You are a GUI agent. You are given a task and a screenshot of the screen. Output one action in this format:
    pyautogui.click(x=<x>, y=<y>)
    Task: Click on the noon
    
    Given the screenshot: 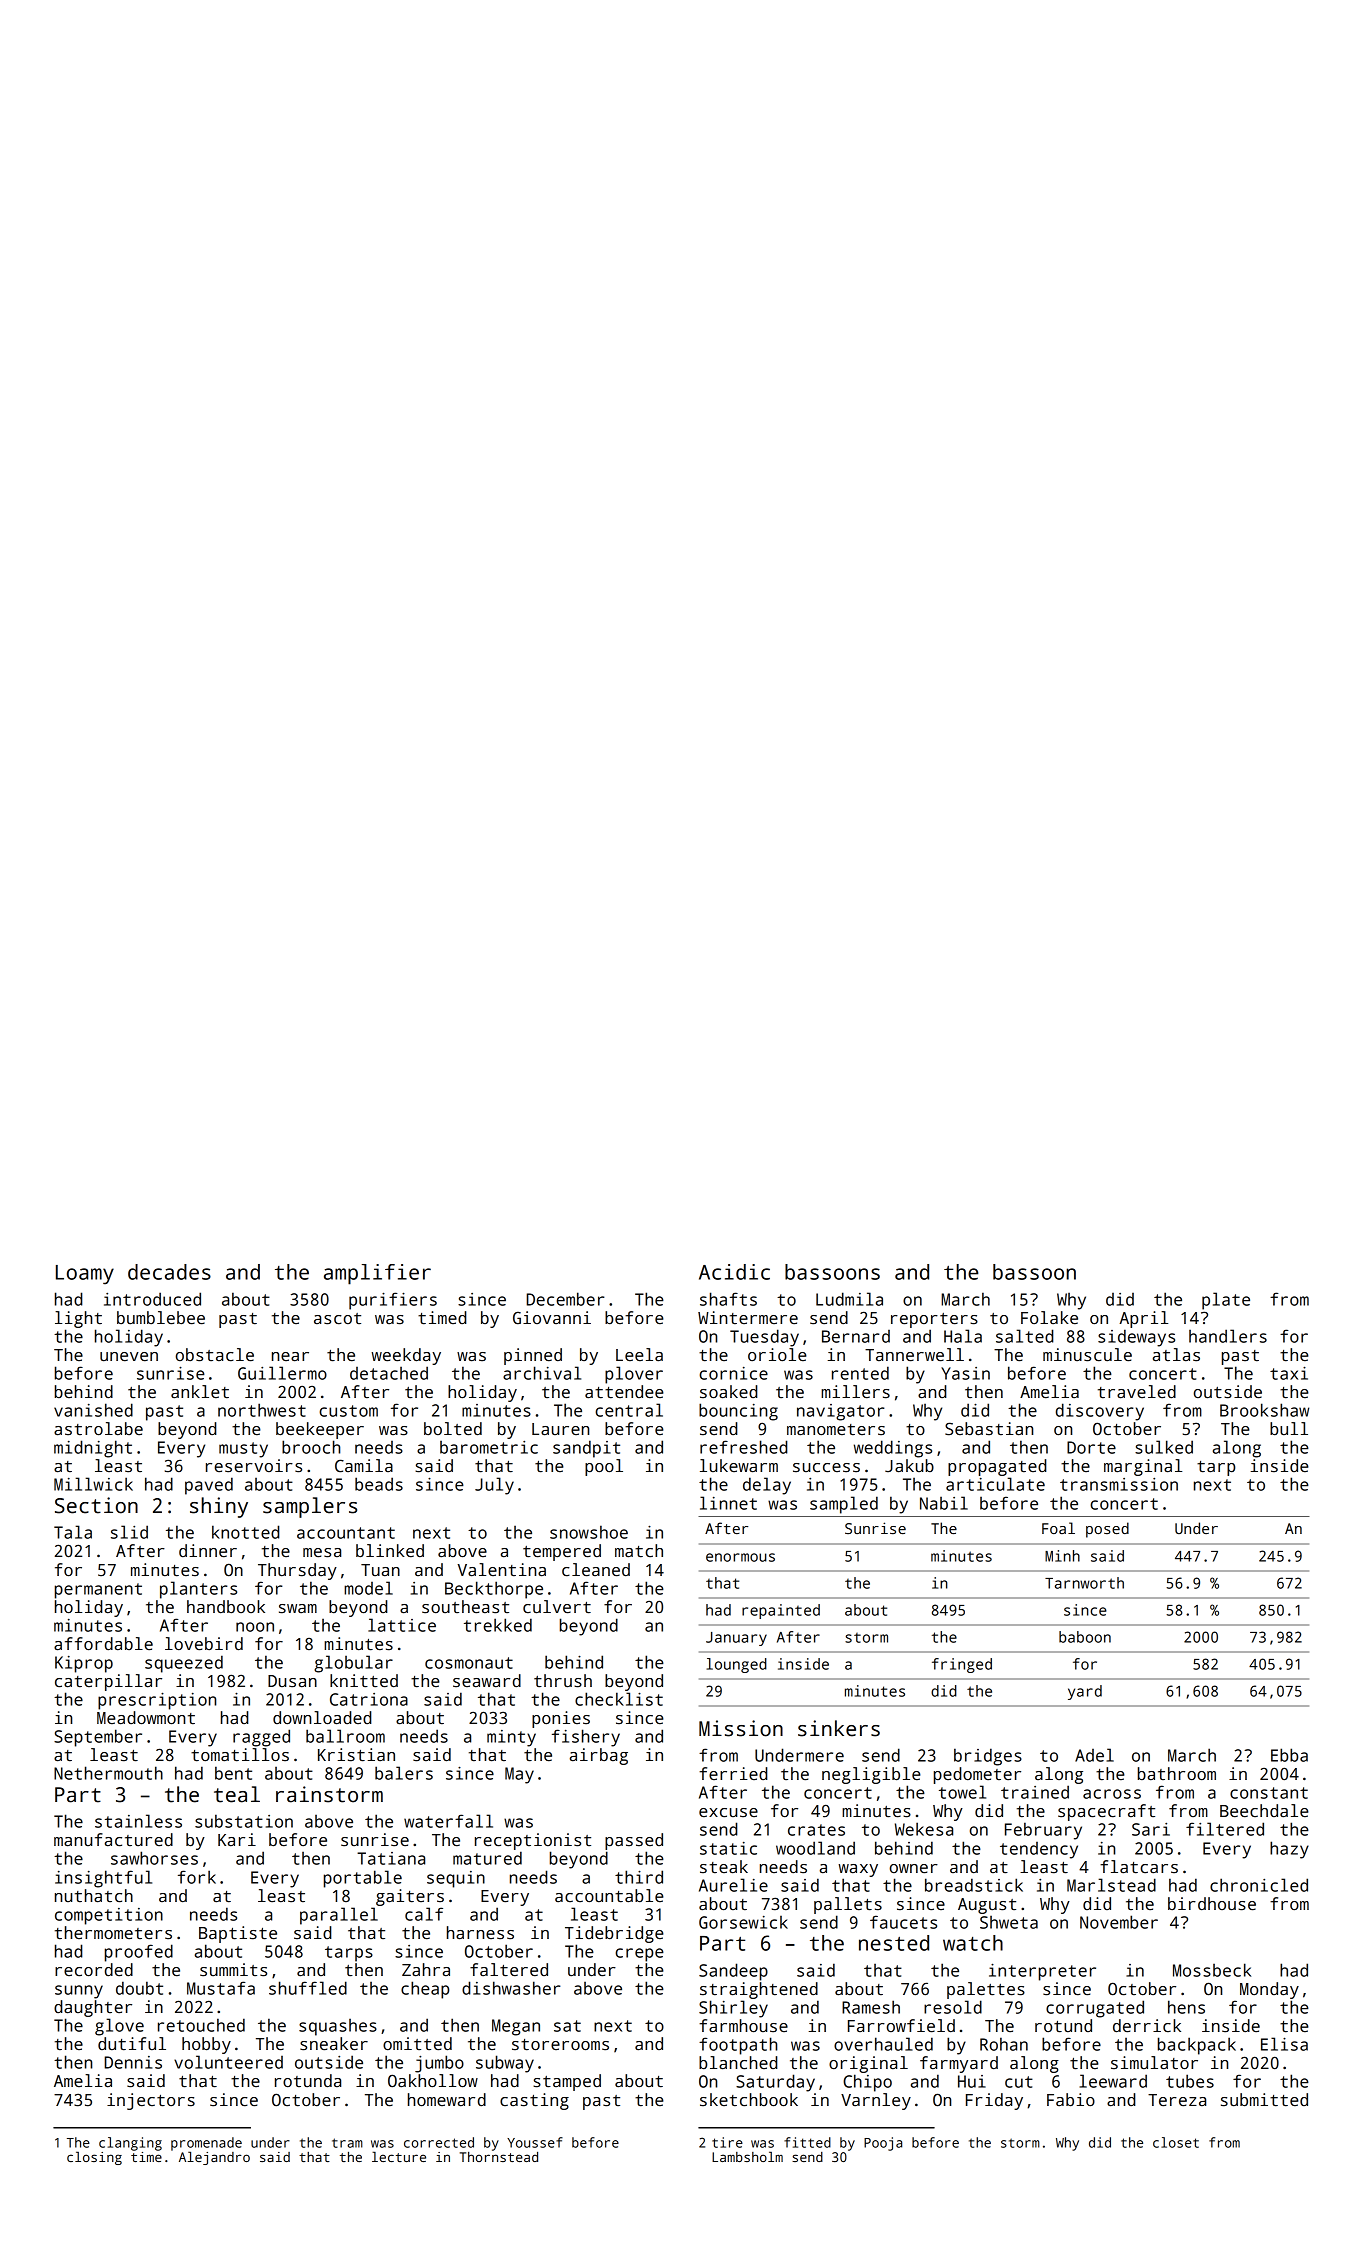 What is the action you would take?
    pyautogui.click(x=255, y=1627)
